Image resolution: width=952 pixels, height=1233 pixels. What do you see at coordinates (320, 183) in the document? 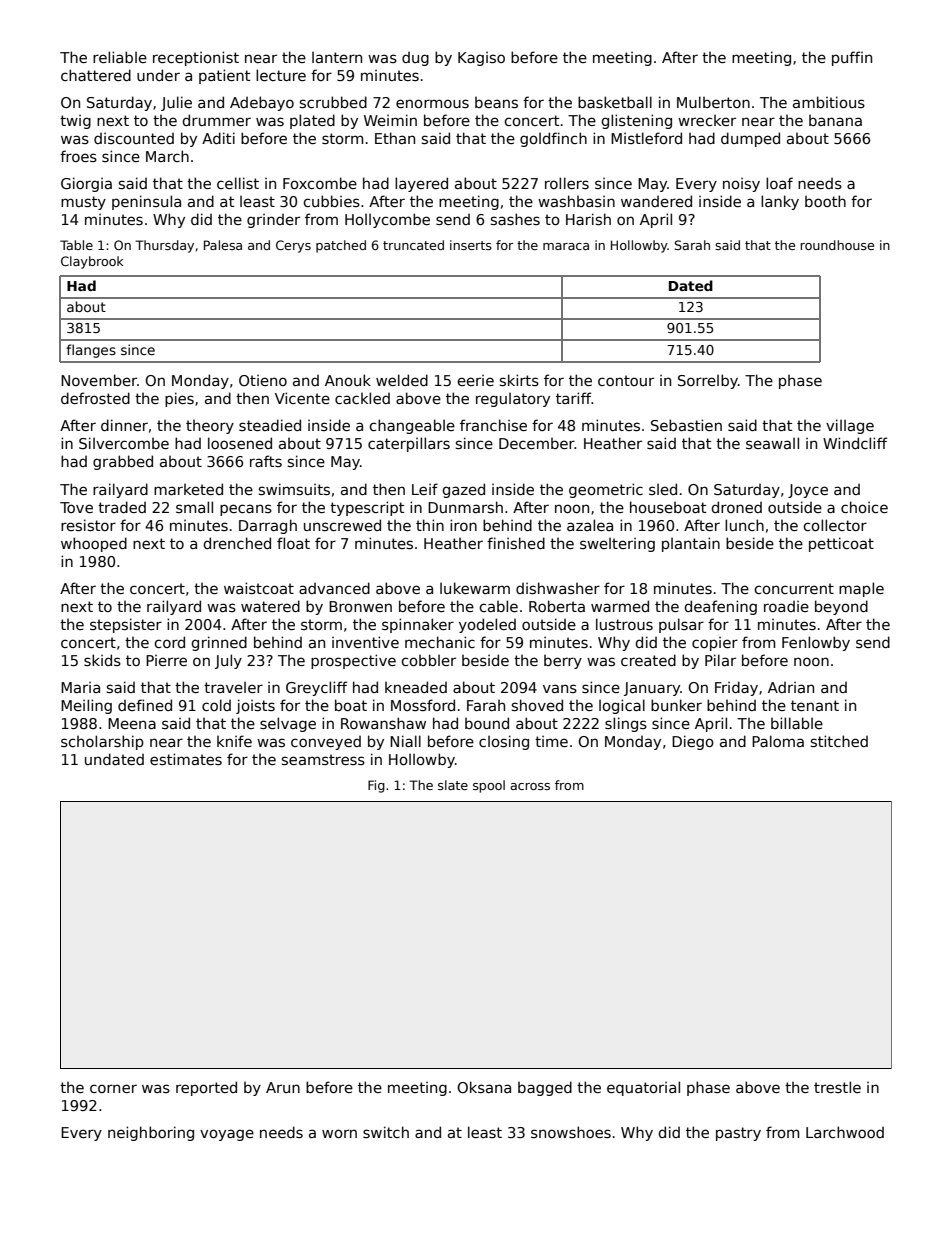
I see `Foxcombe` at bounding box center [320, 183].
